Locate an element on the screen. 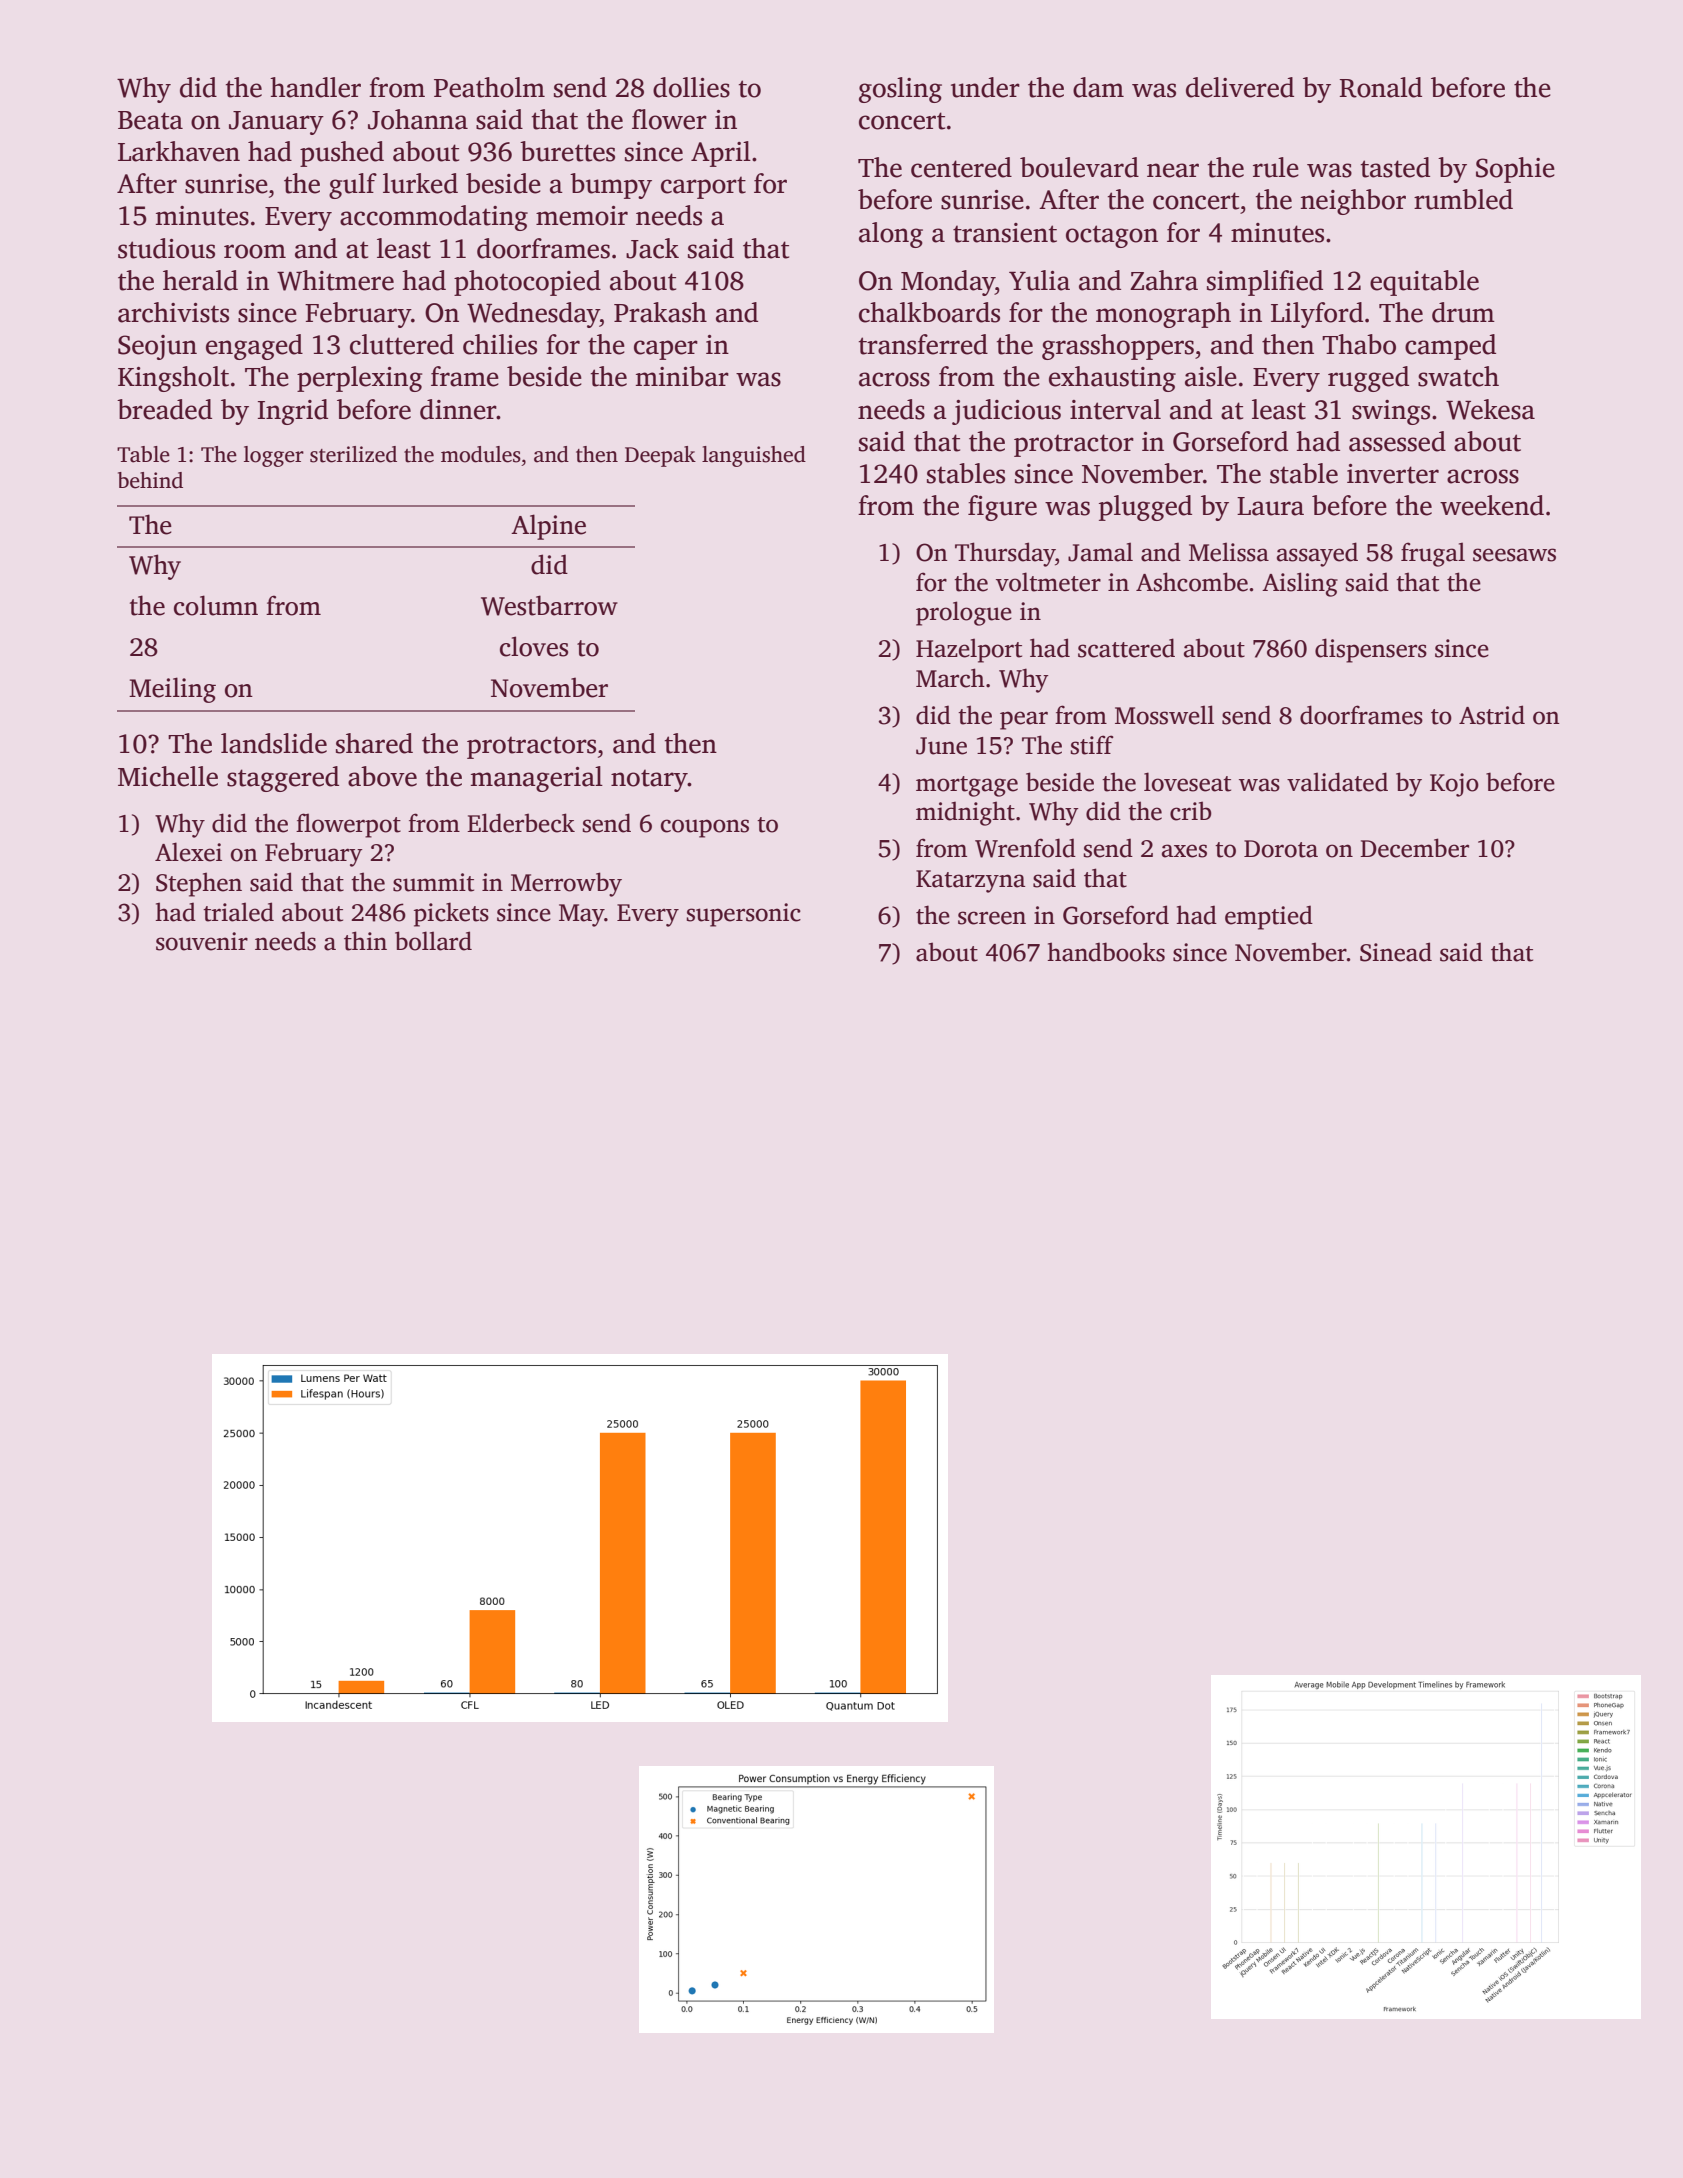 The image size is (1683, 2178). cloves is located at coordinates (534, 646).
